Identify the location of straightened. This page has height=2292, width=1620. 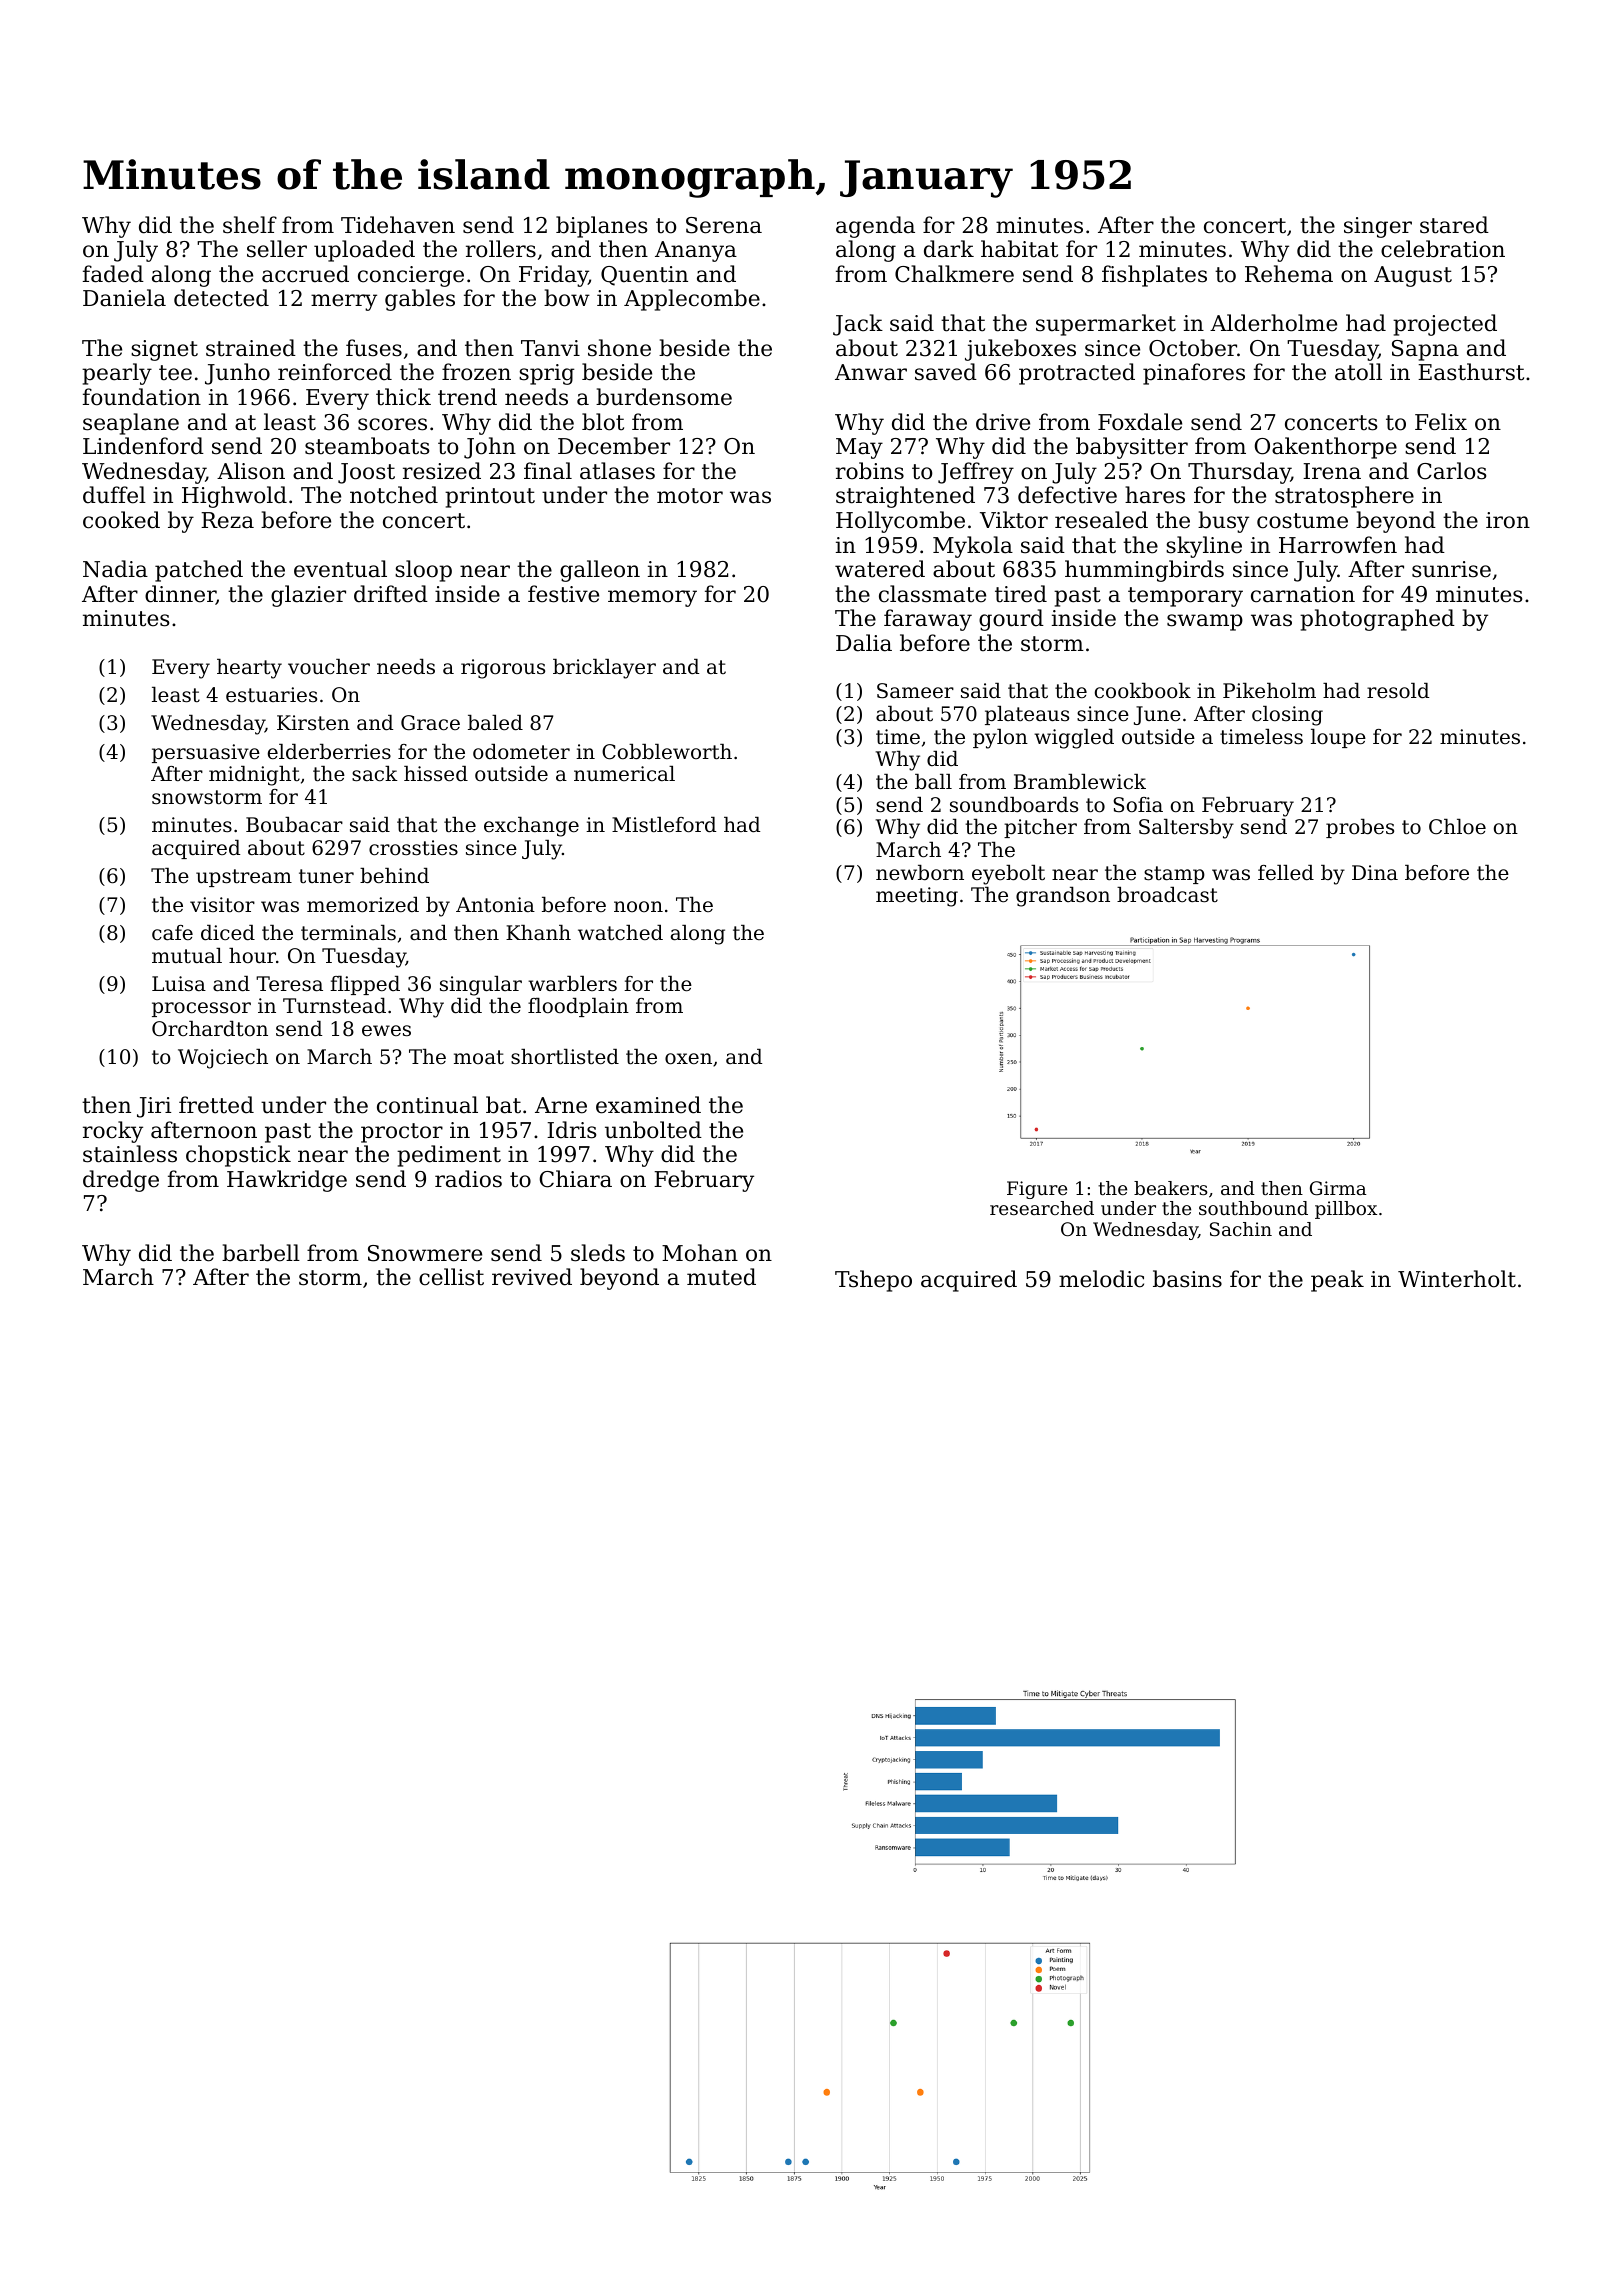
(905, 497).
